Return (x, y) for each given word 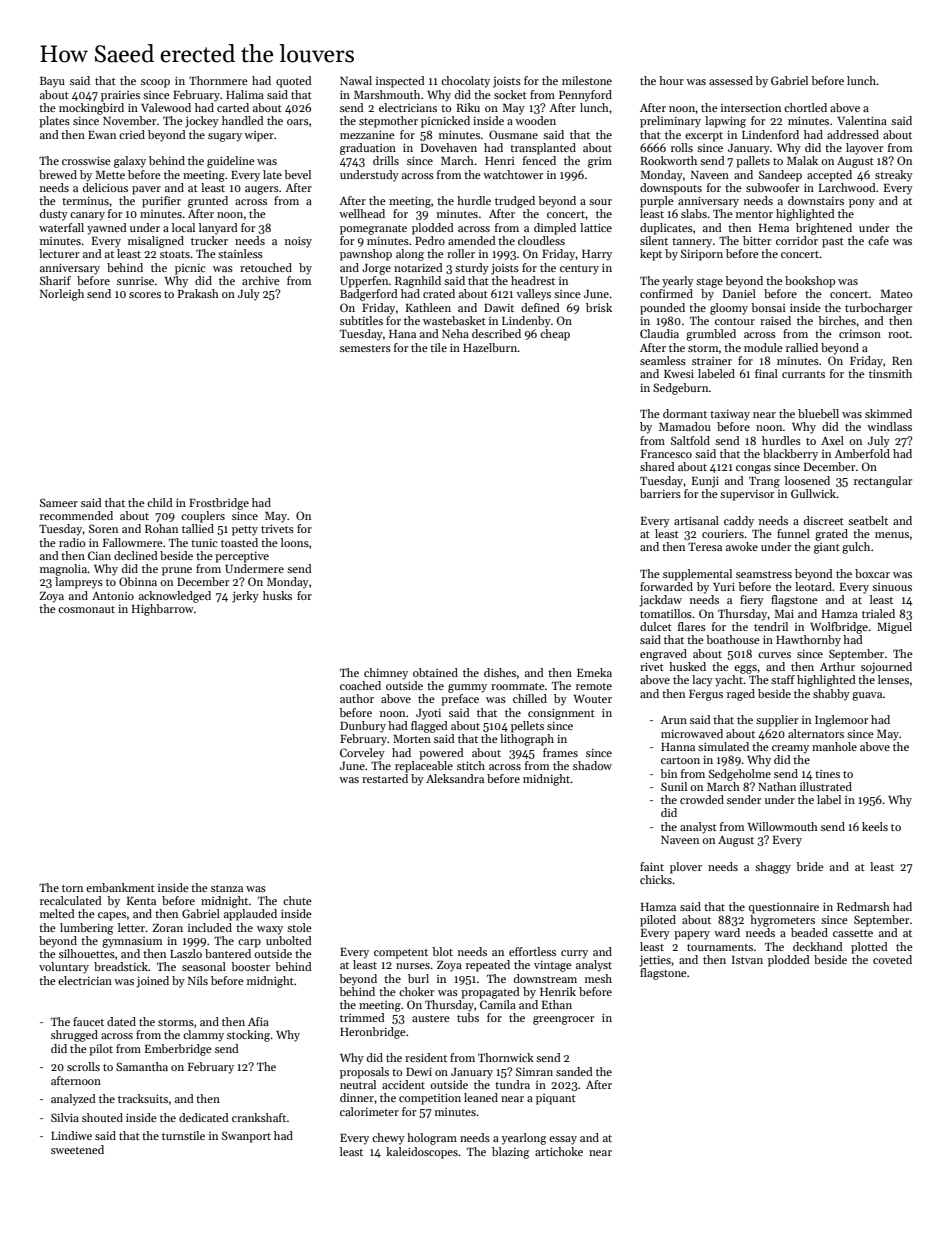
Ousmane (513, 134)
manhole (834, 746)
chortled (805, 107)
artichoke (559, 1151)
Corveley (362, 754)
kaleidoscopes (422, 1153)
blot (442, 951)
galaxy (130, 162)
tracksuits (143, 1098)
